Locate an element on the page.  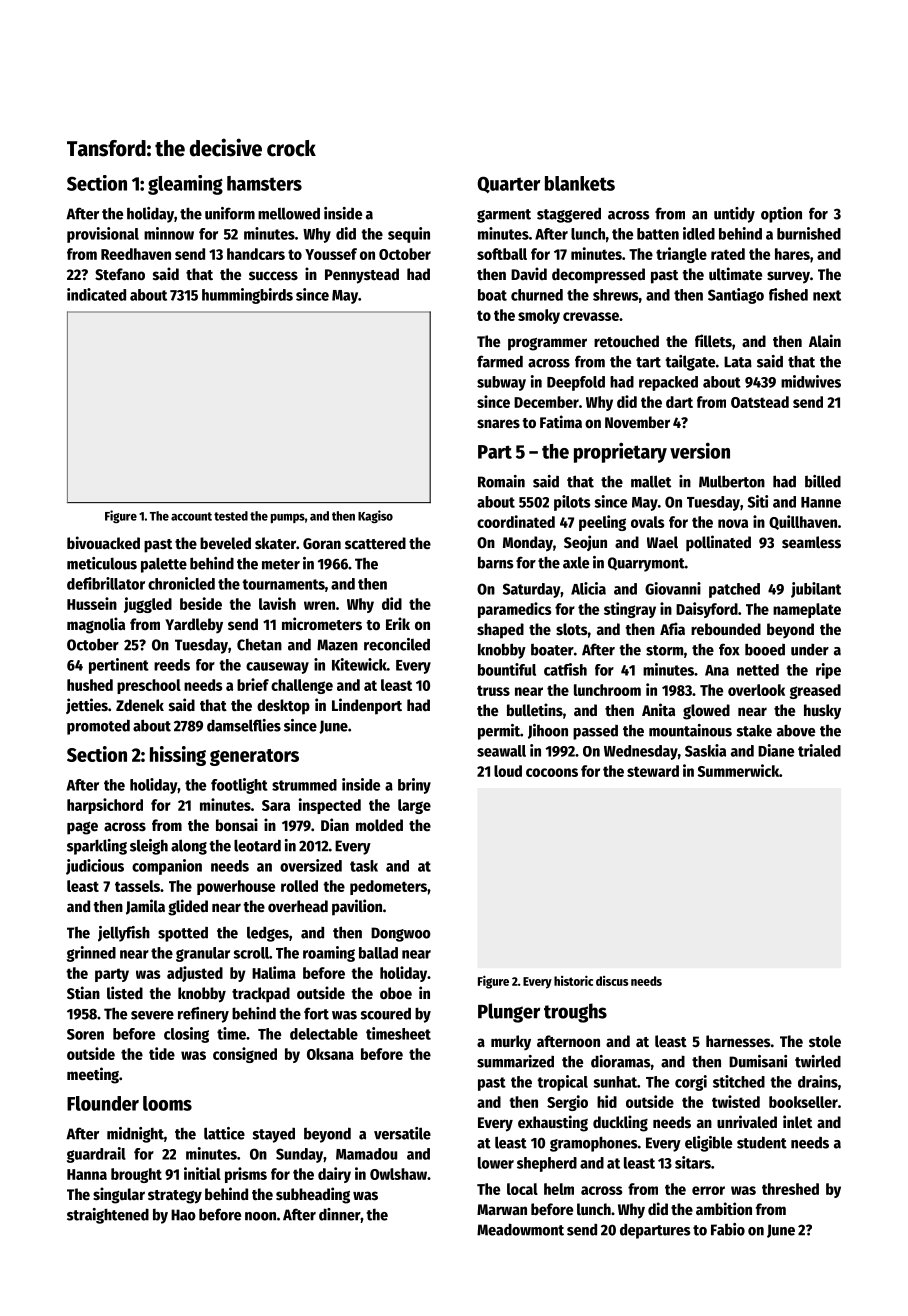
discus is located at coordinates (612, 981).
